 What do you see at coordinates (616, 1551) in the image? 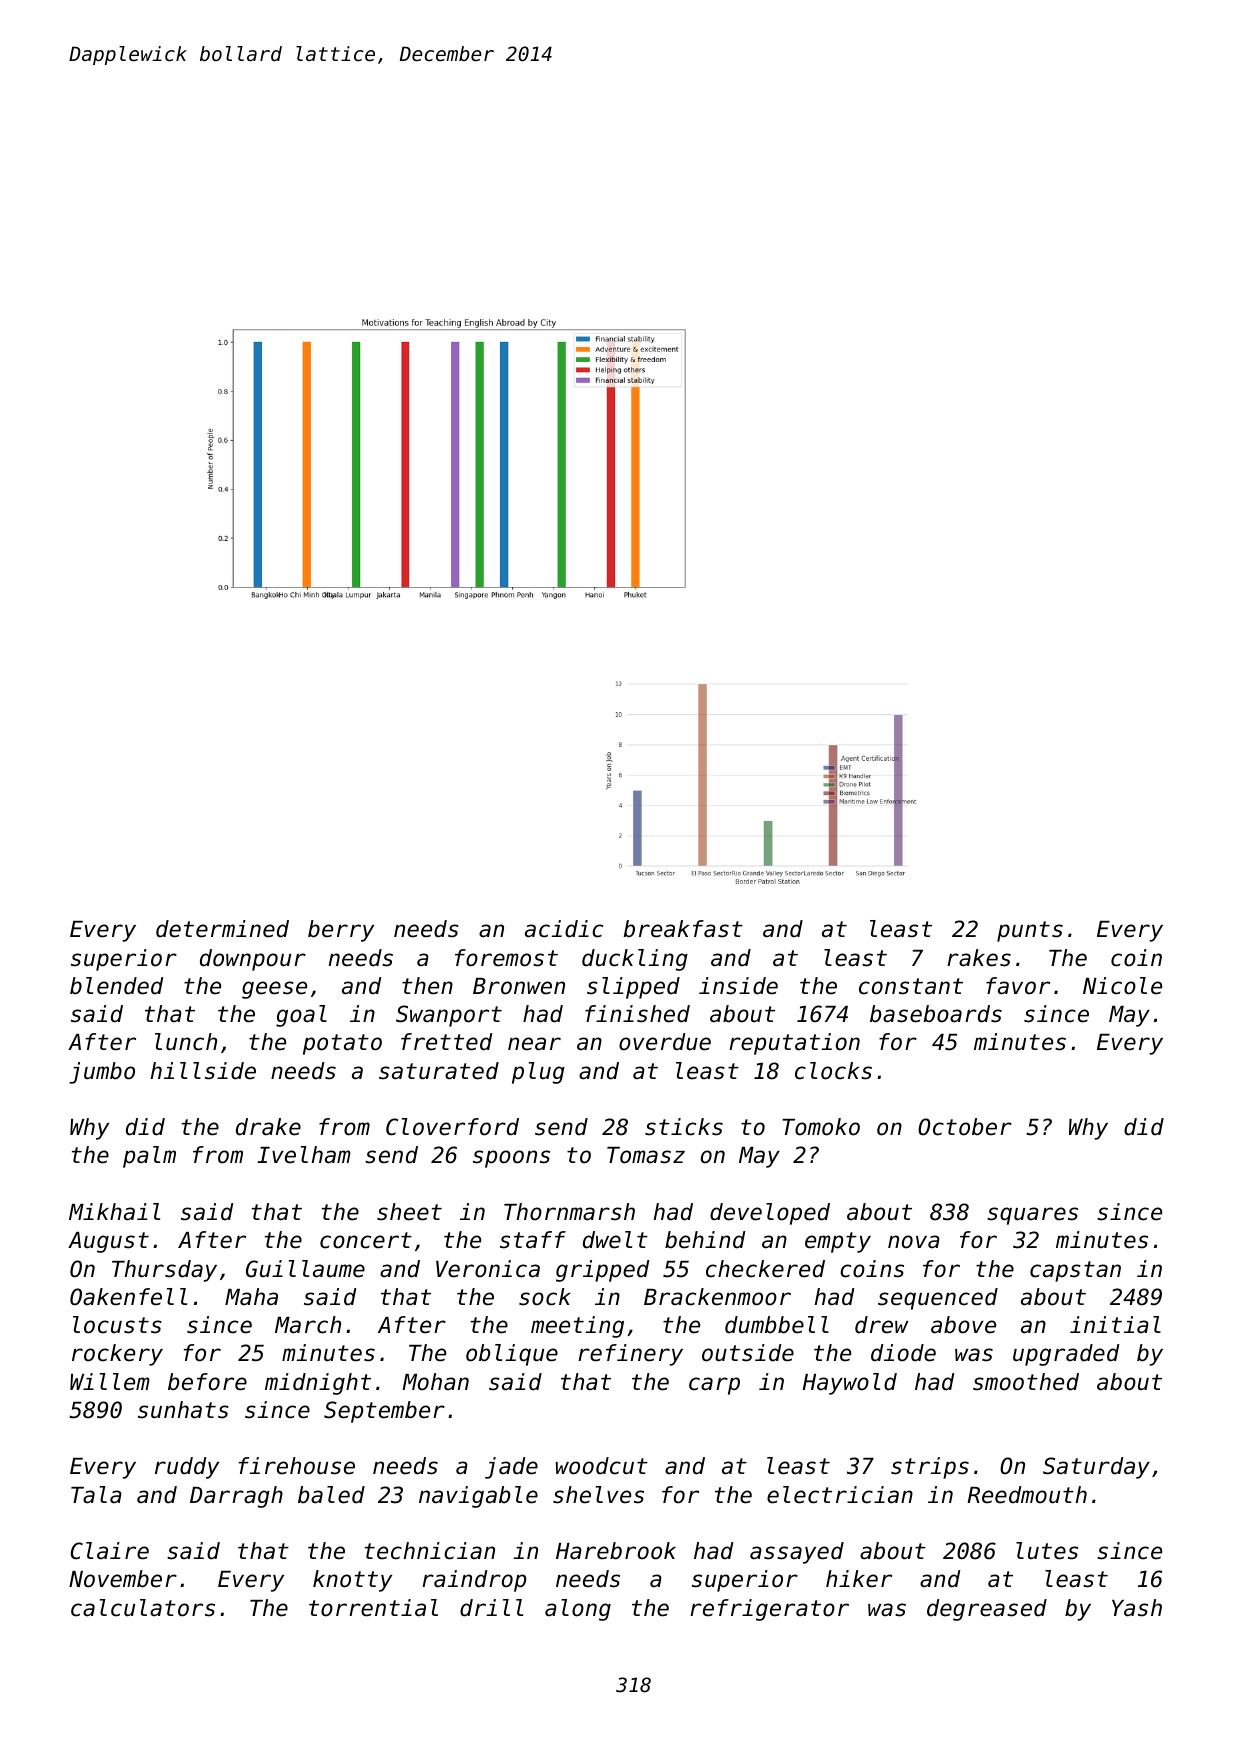
I see `Harebrook` at bounding box center [616, 1551].
